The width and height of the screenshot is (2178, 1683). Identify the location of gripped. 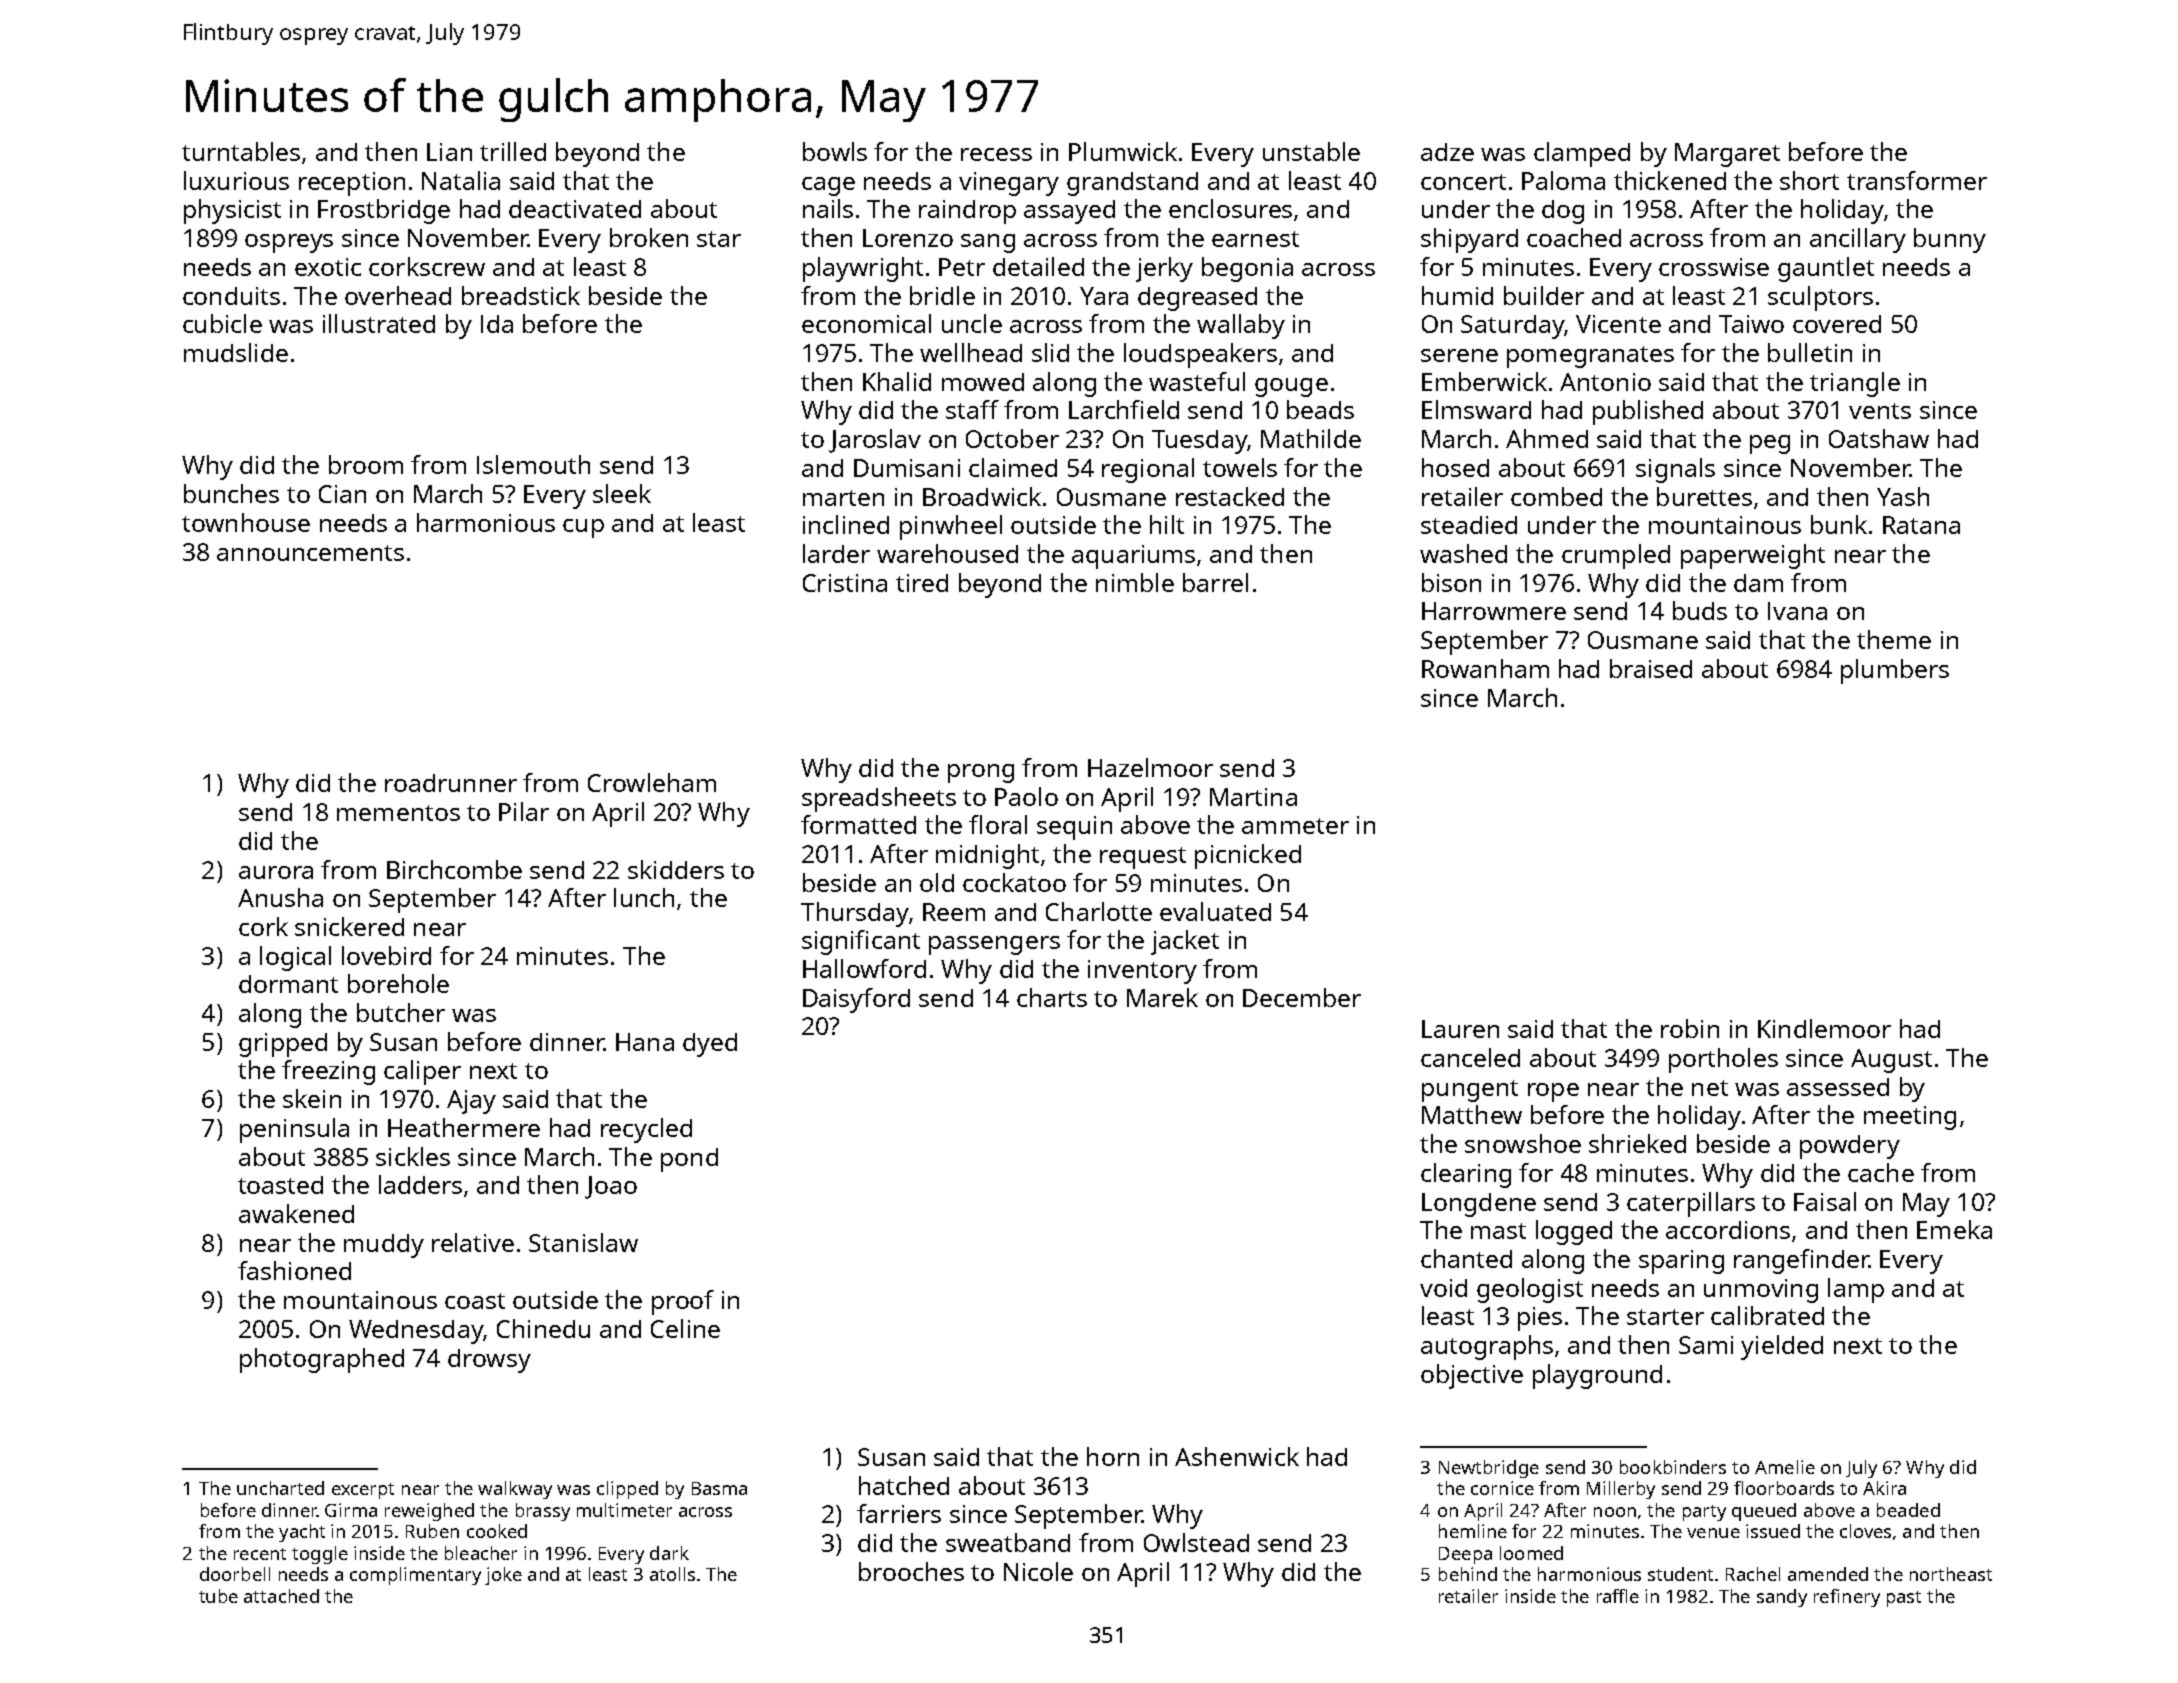
(283, 1045).
